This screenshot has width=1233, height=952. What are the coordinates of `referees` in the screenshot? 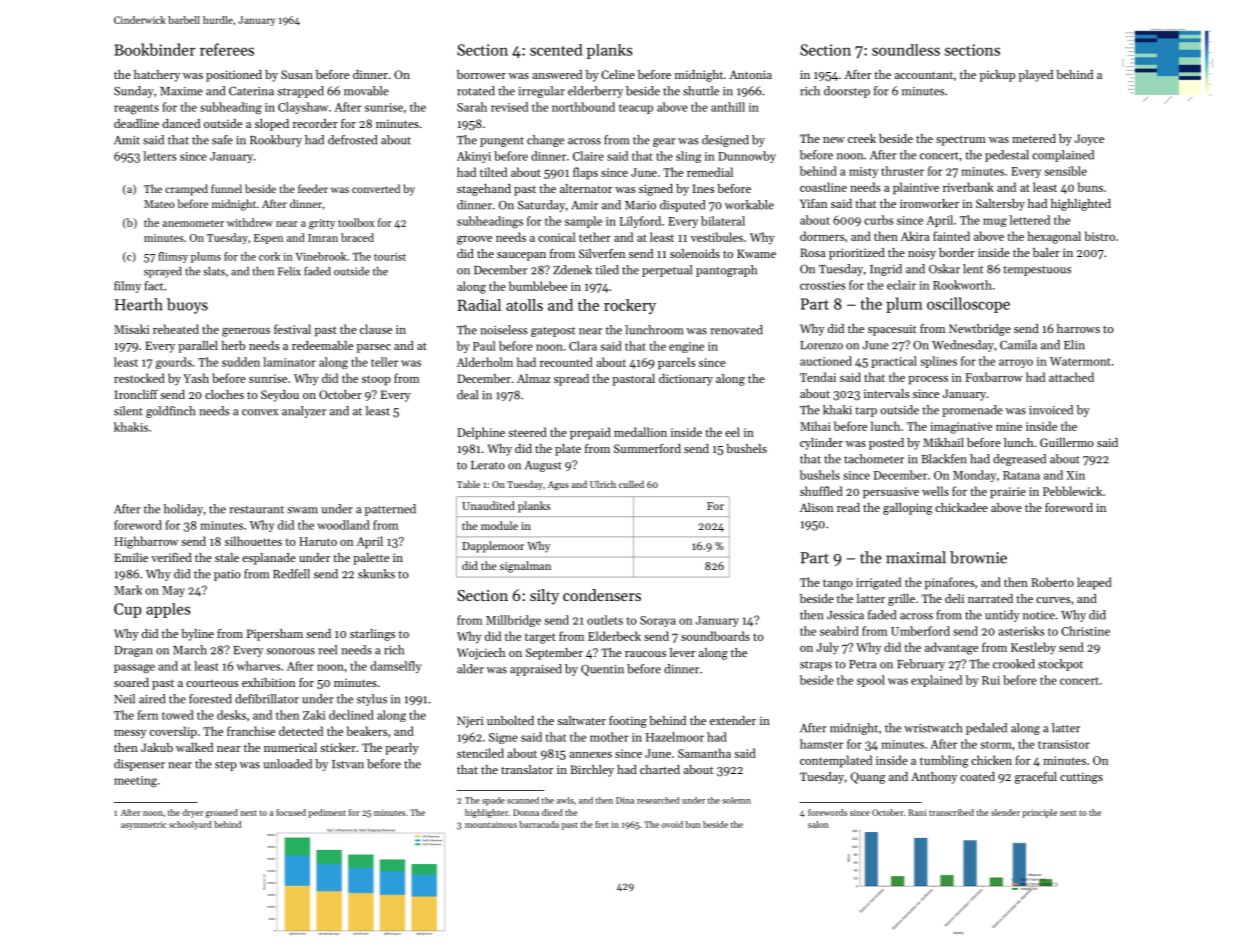 It's located at (227, 49).
